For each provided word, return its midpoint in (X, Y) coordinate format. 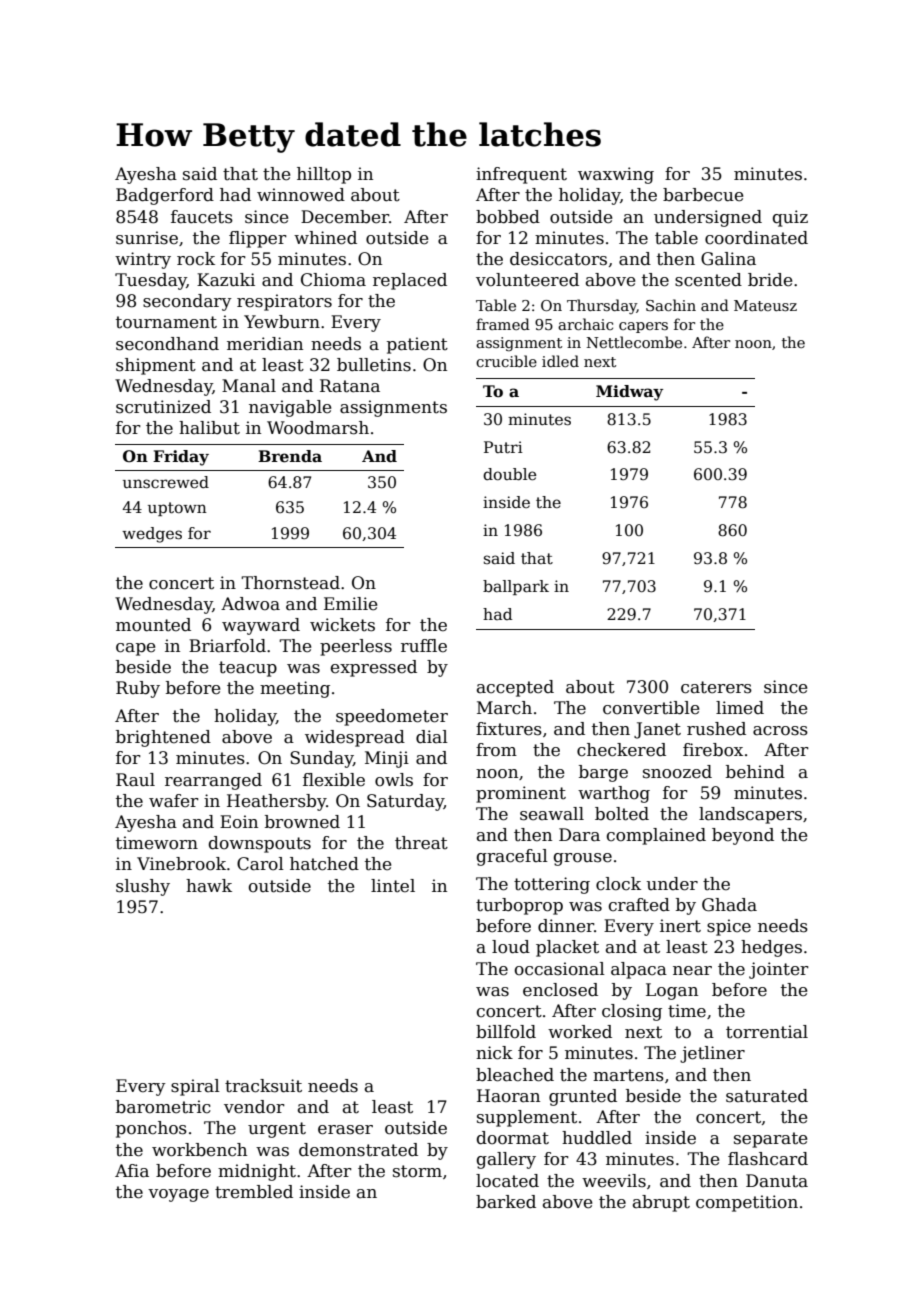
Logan (672, 991)
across (780, 731)
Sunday (321, 759)
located (507, 1181)
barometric (163, 1107)
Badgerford (165, 196)
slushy (143, 887)
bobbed (508, 217)
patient (417, 345)
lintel (393, 886)
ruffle (424, 646)
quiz (790, 218)
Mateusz (765, 305)
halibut (209, 428)
